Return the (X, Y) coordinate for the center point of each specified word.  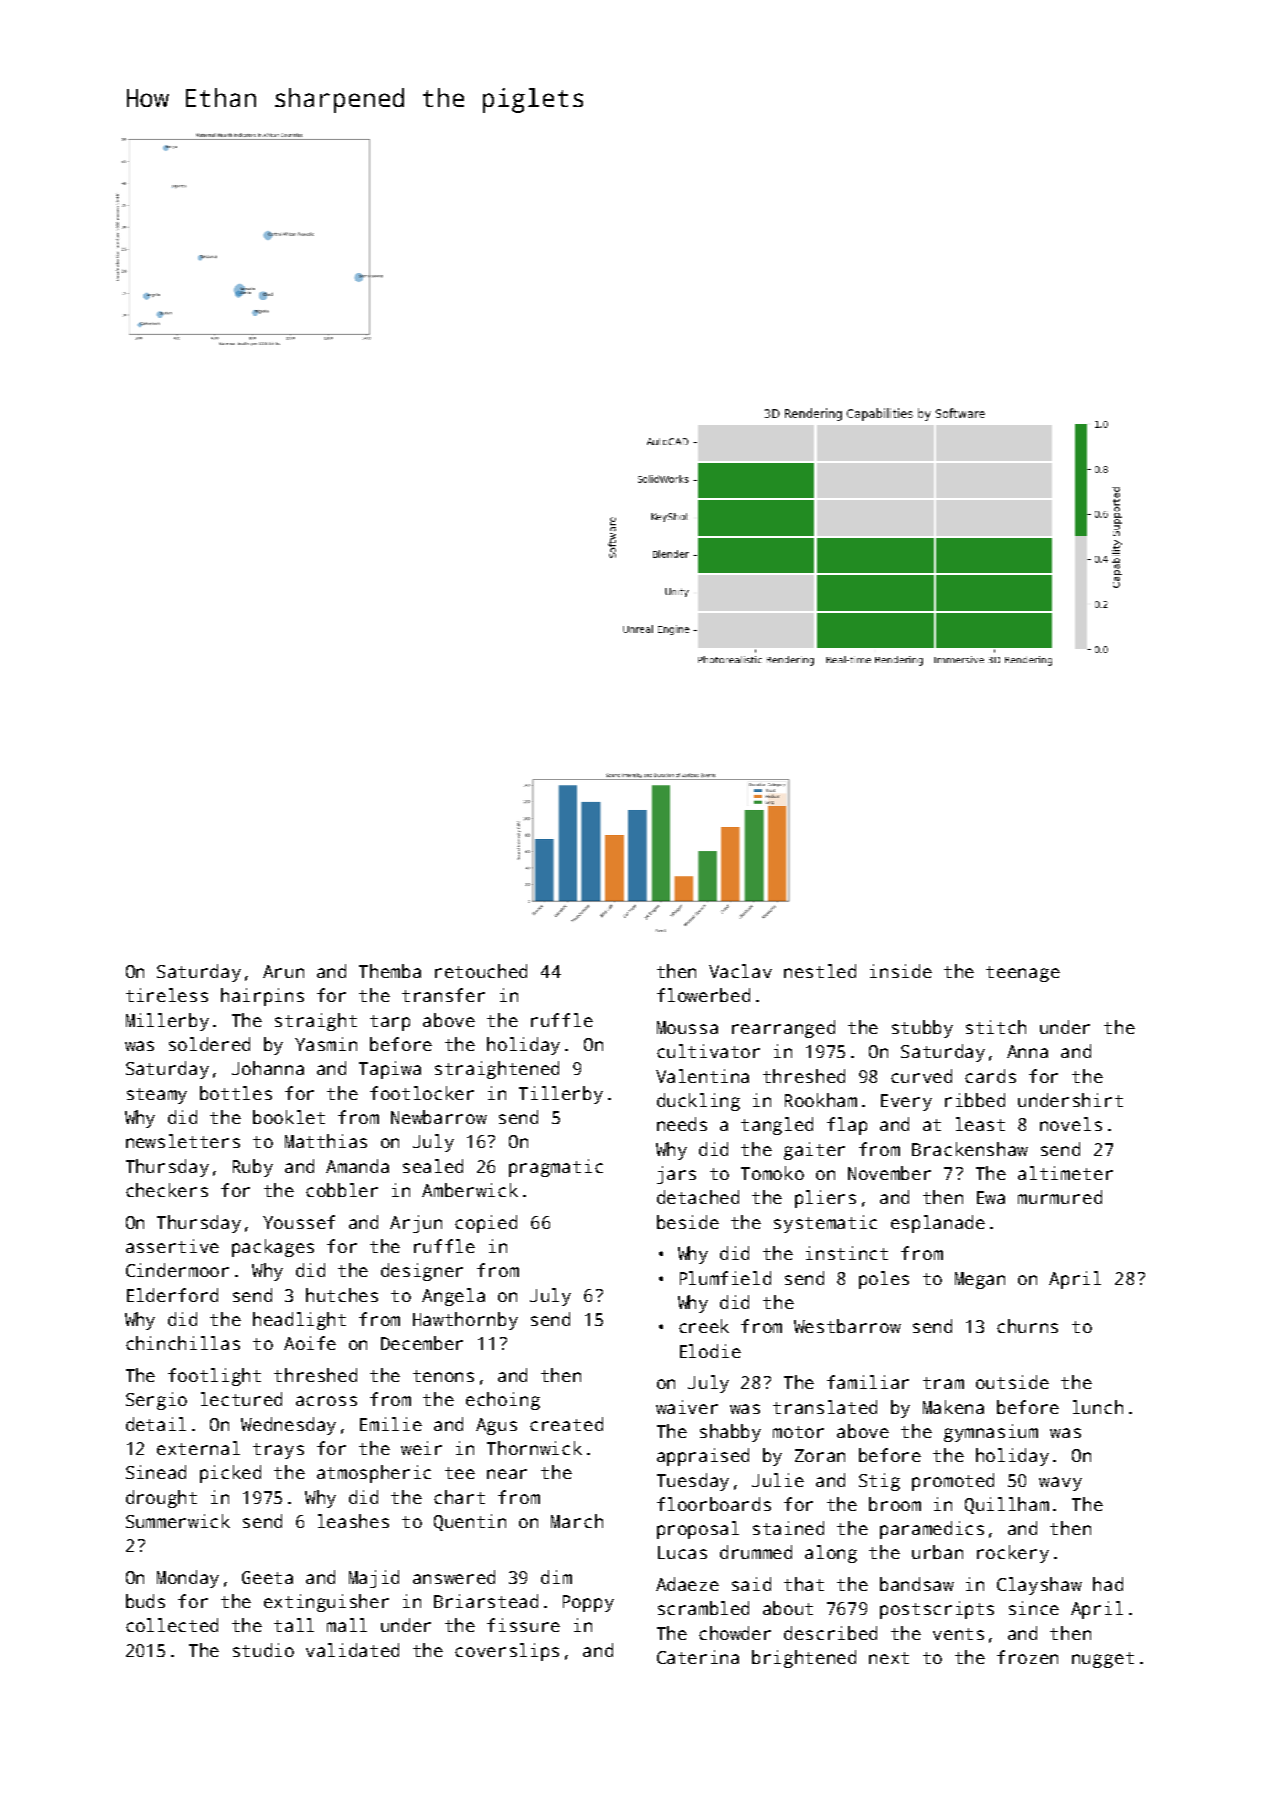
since (1034, 1608)
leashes (353, 1521)
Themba (390, 971)
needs (682, 1124)
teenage (1023, 974)
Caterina (698, 1657)
